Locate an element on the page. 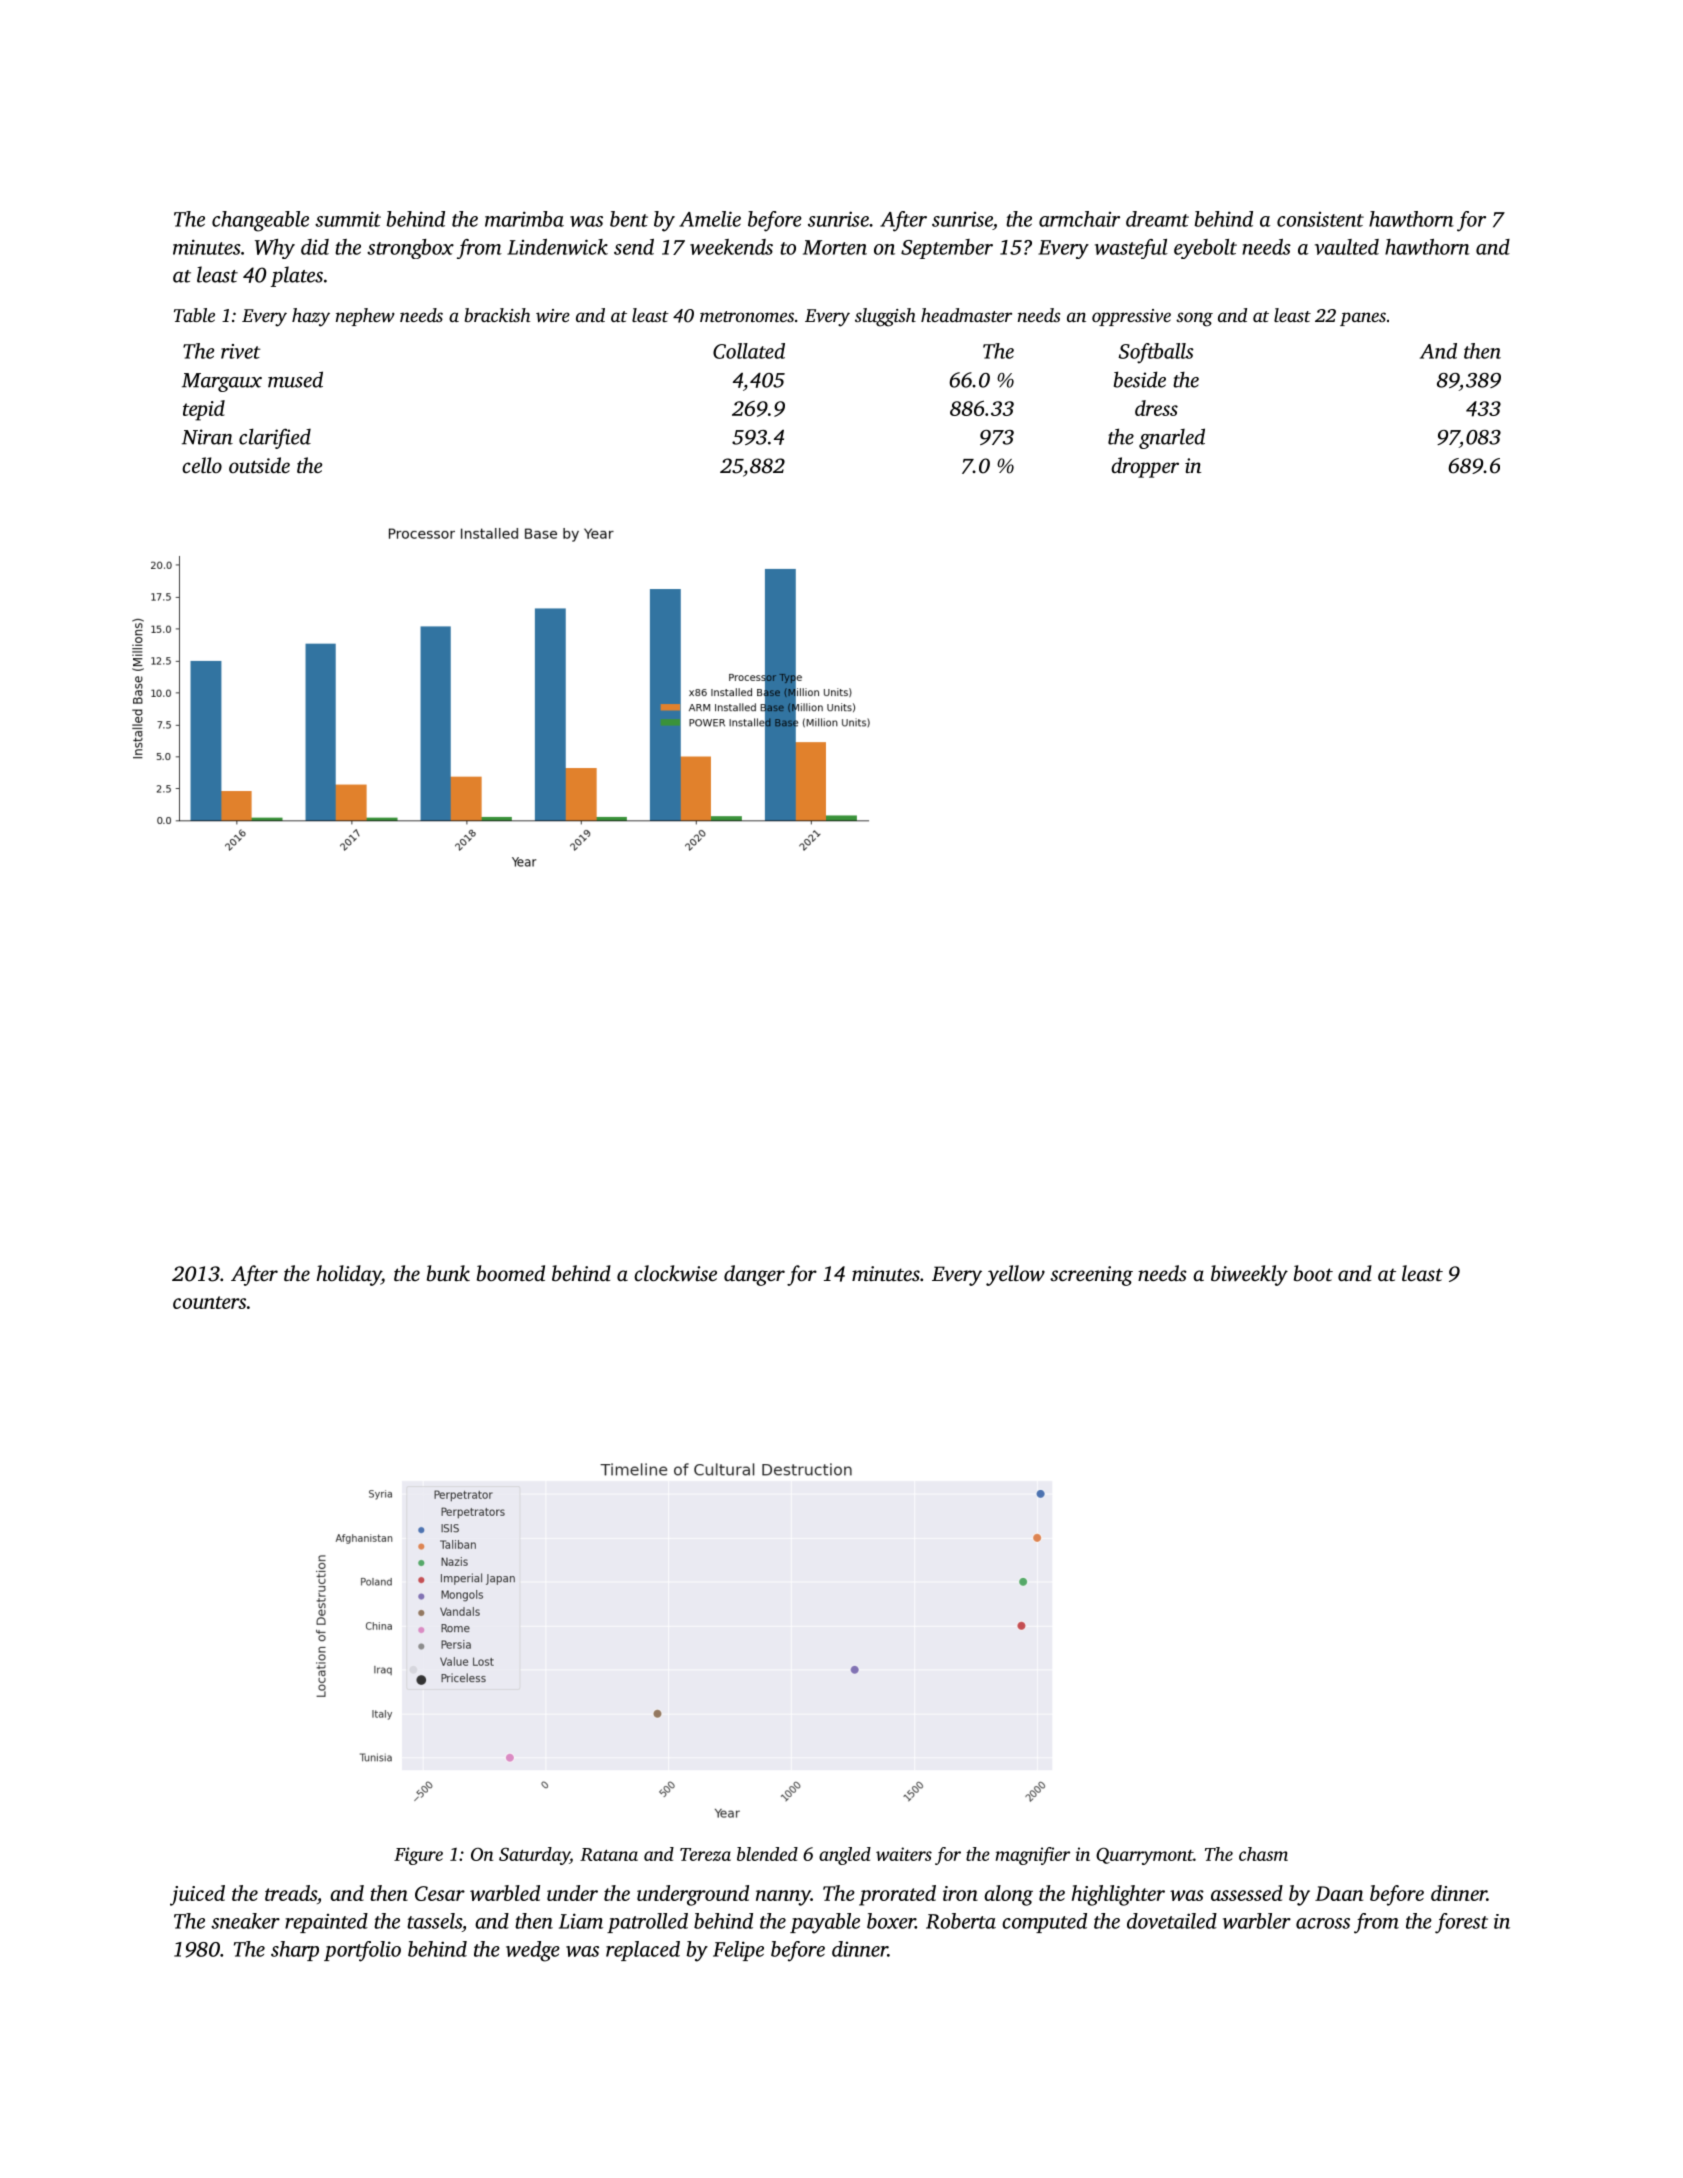 The height and width of the page is (2178, 1683). boot is located at coordinates (1313, 1273).
